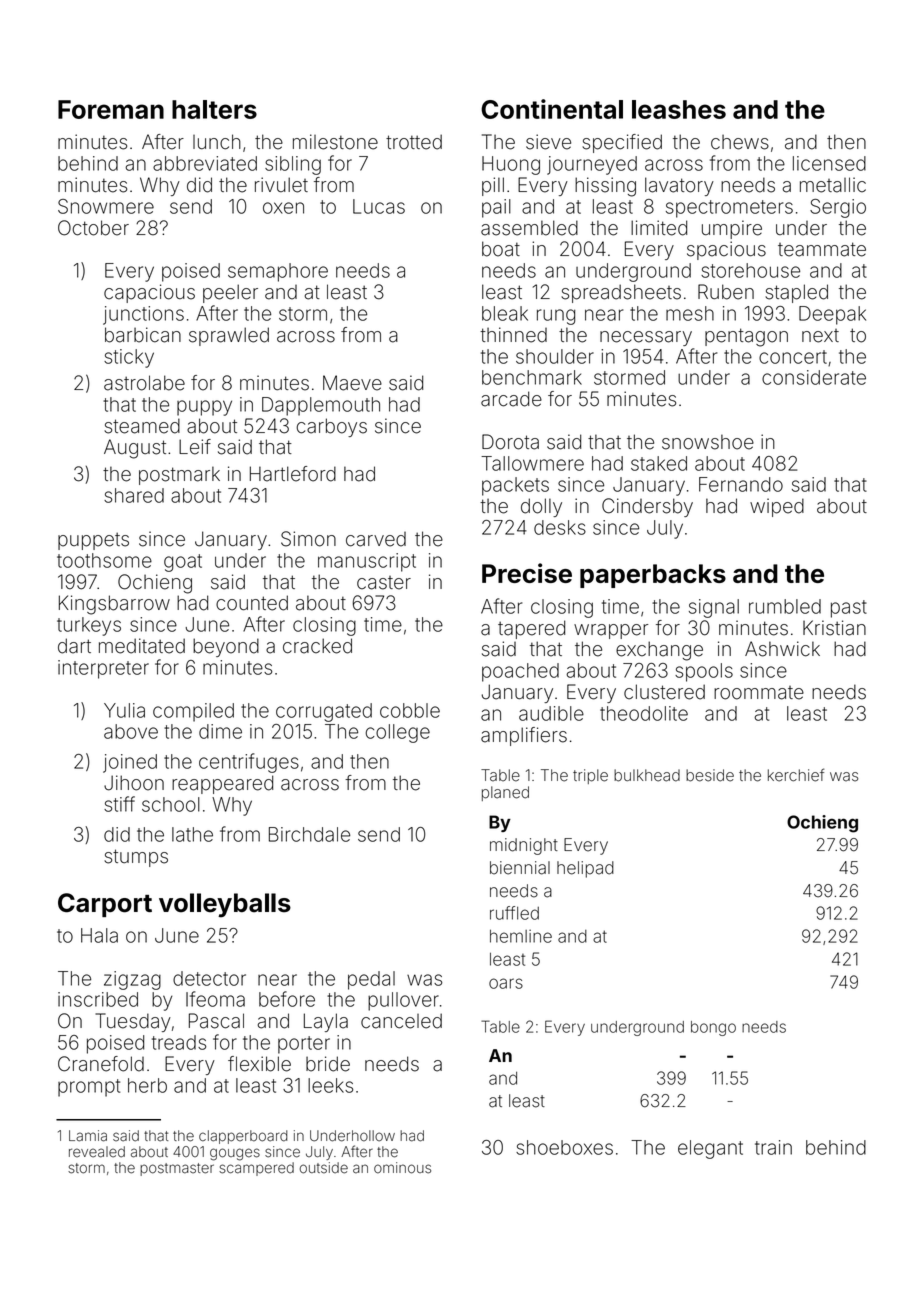  What do you see at coordinates (214, 109) in the image?
I see `halters` at bounding box center [214, 109].
